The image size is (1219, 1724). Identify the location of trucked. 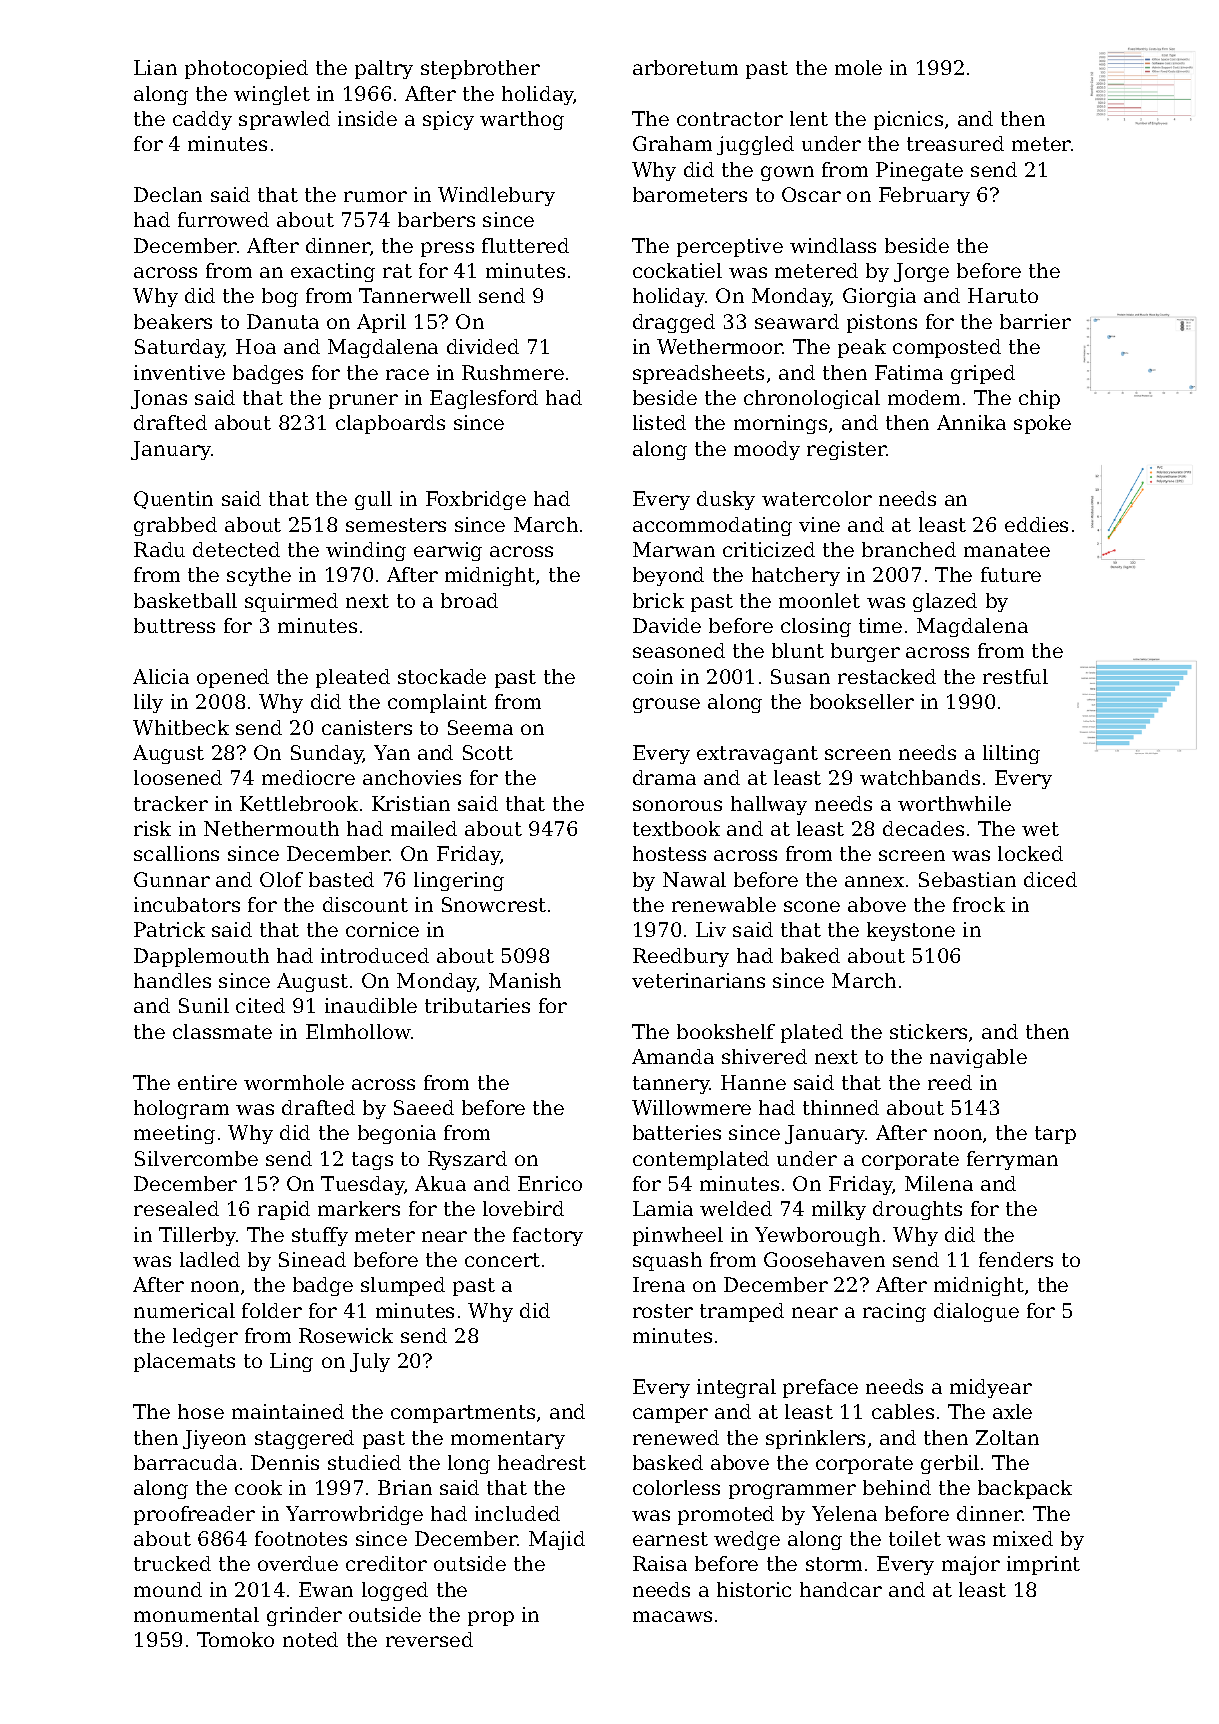
(172, 1563).
